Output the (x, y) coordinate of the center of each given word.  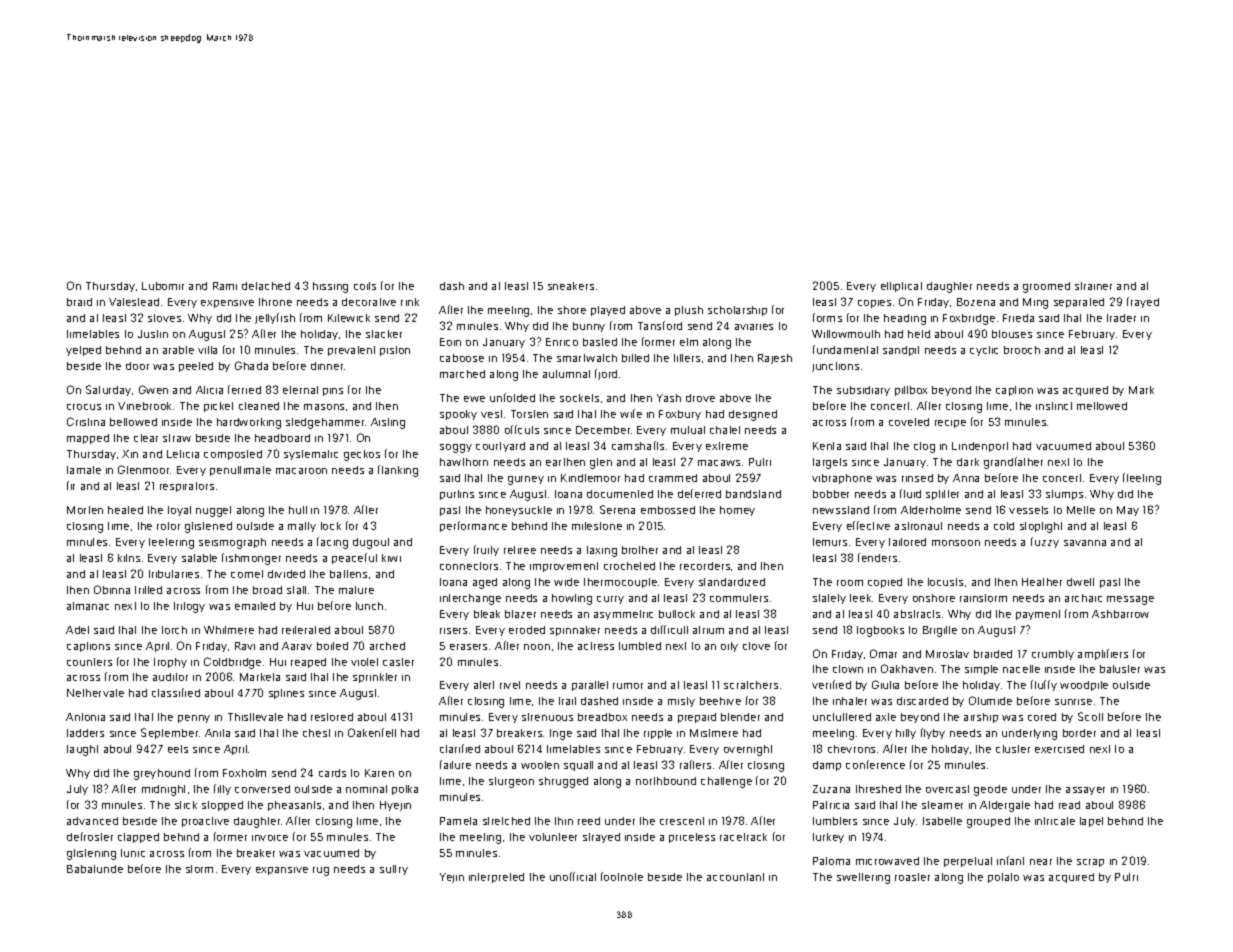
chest (316, 733)
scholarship (737, 311)
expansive (282, 871)
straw (177, 438)
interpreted (496, 878)
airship (981, 718)
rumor (628, 686)
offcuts (522, 429)
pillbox (911, 391)
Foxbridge (969, 319)
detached (266, 286)
